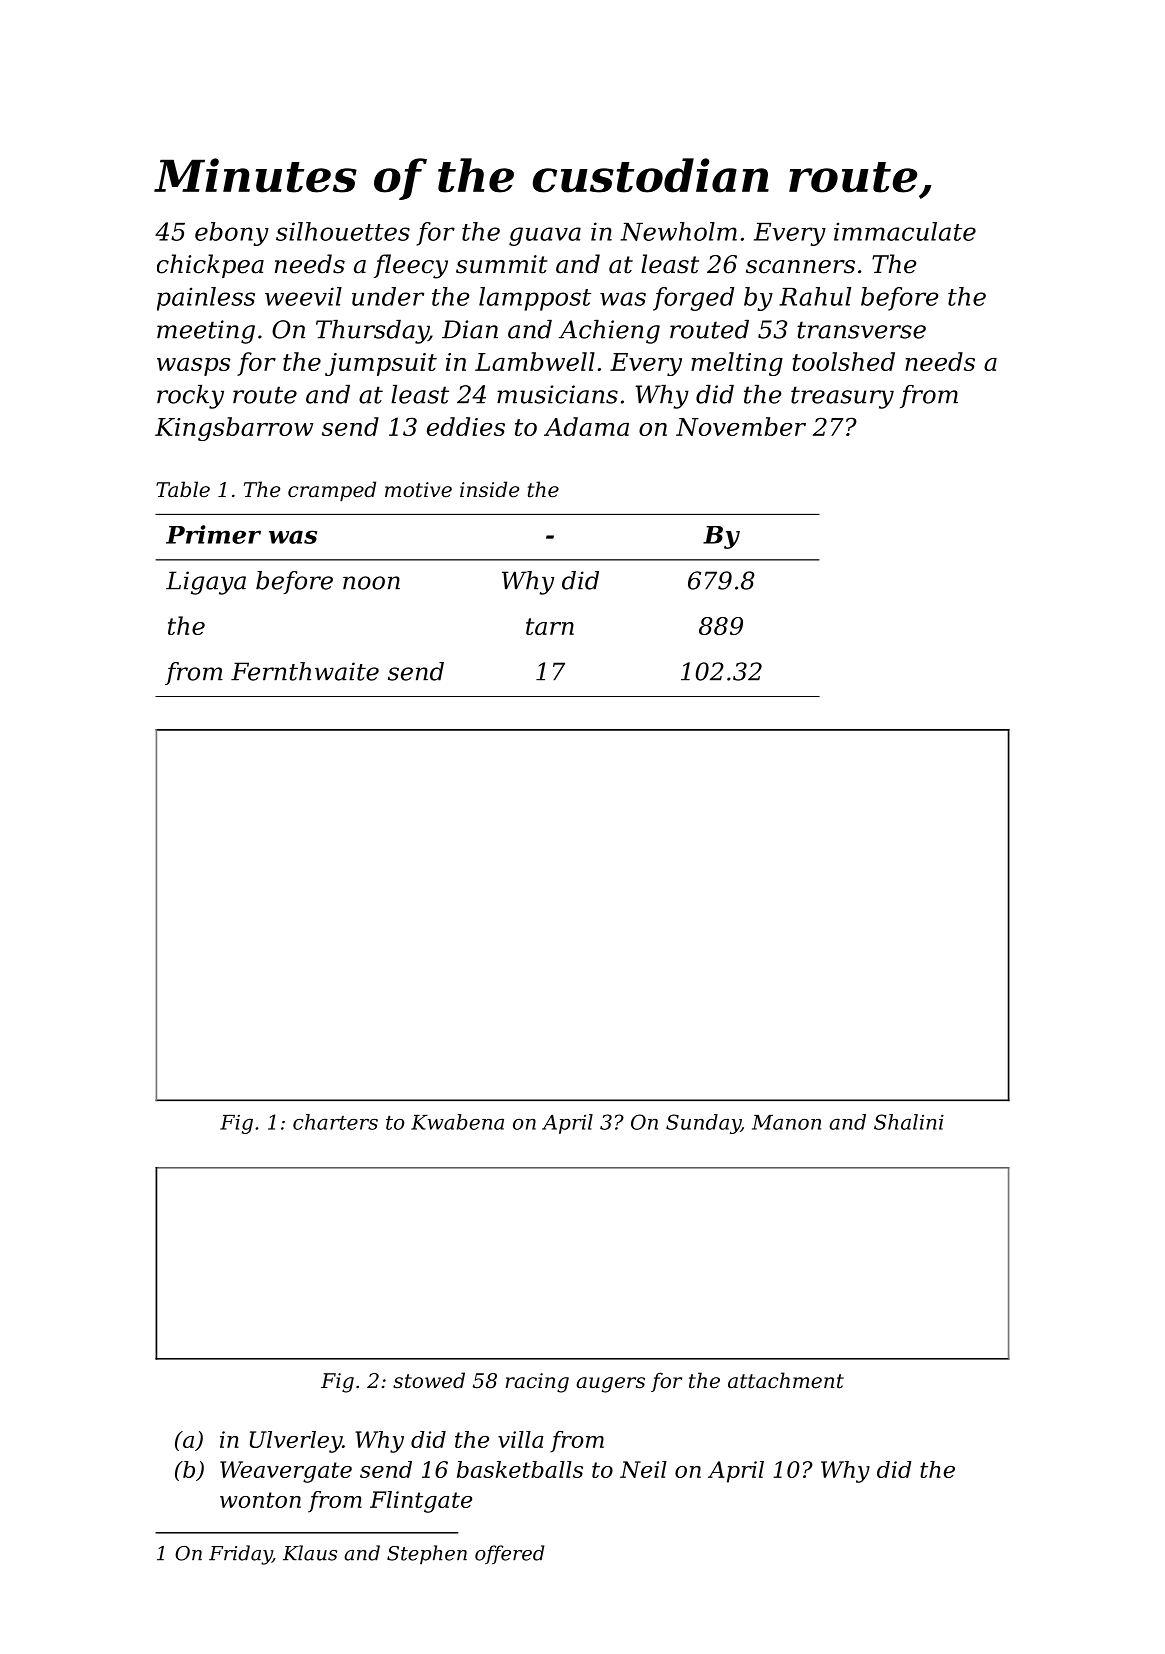  Describe the element at coordinates (310, 1553) in the screenshot. I see `Klaus` at that location.
